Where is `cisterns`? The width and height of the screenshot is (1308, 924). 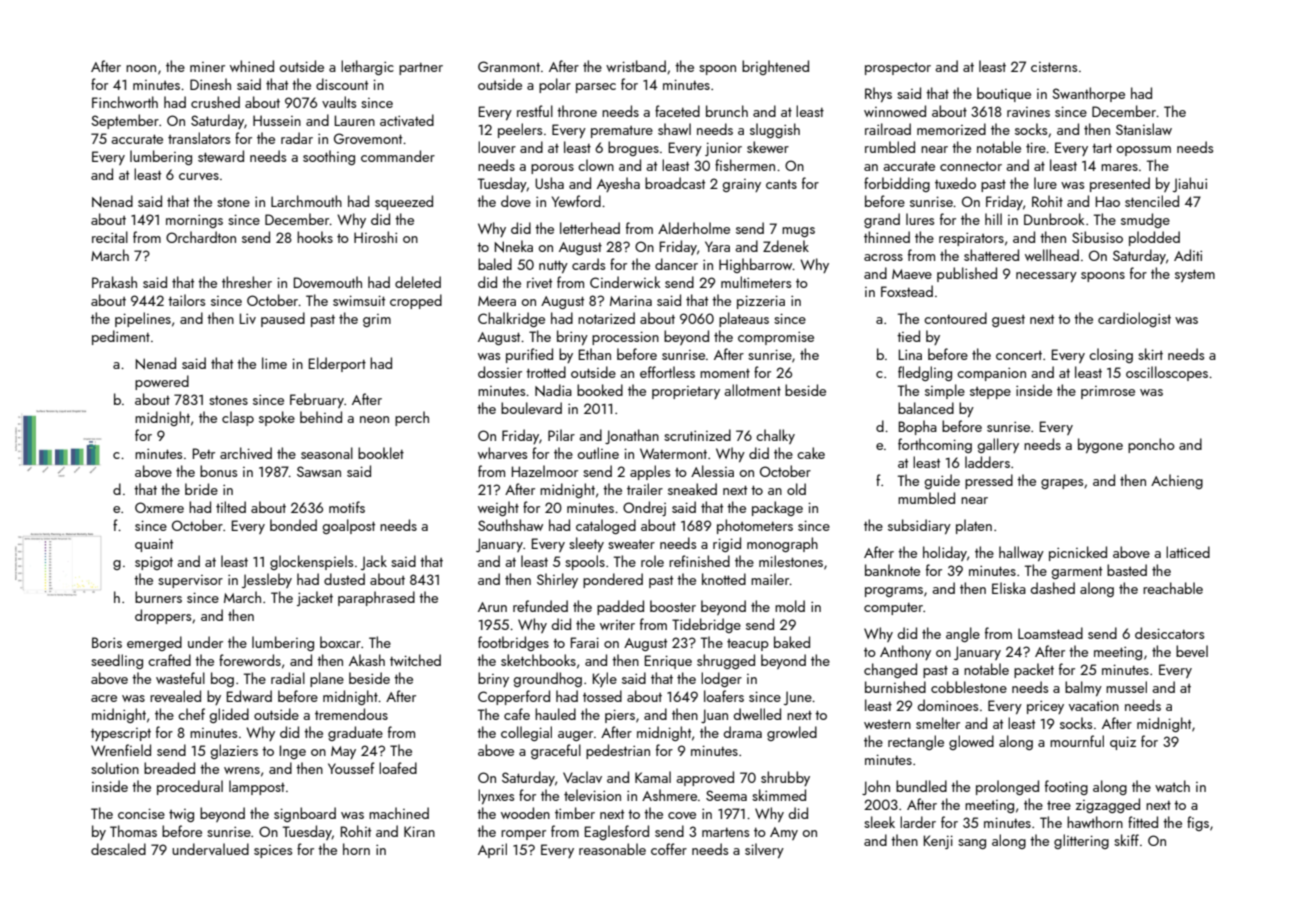
cisterns is located at coordinates (1054, 67).
